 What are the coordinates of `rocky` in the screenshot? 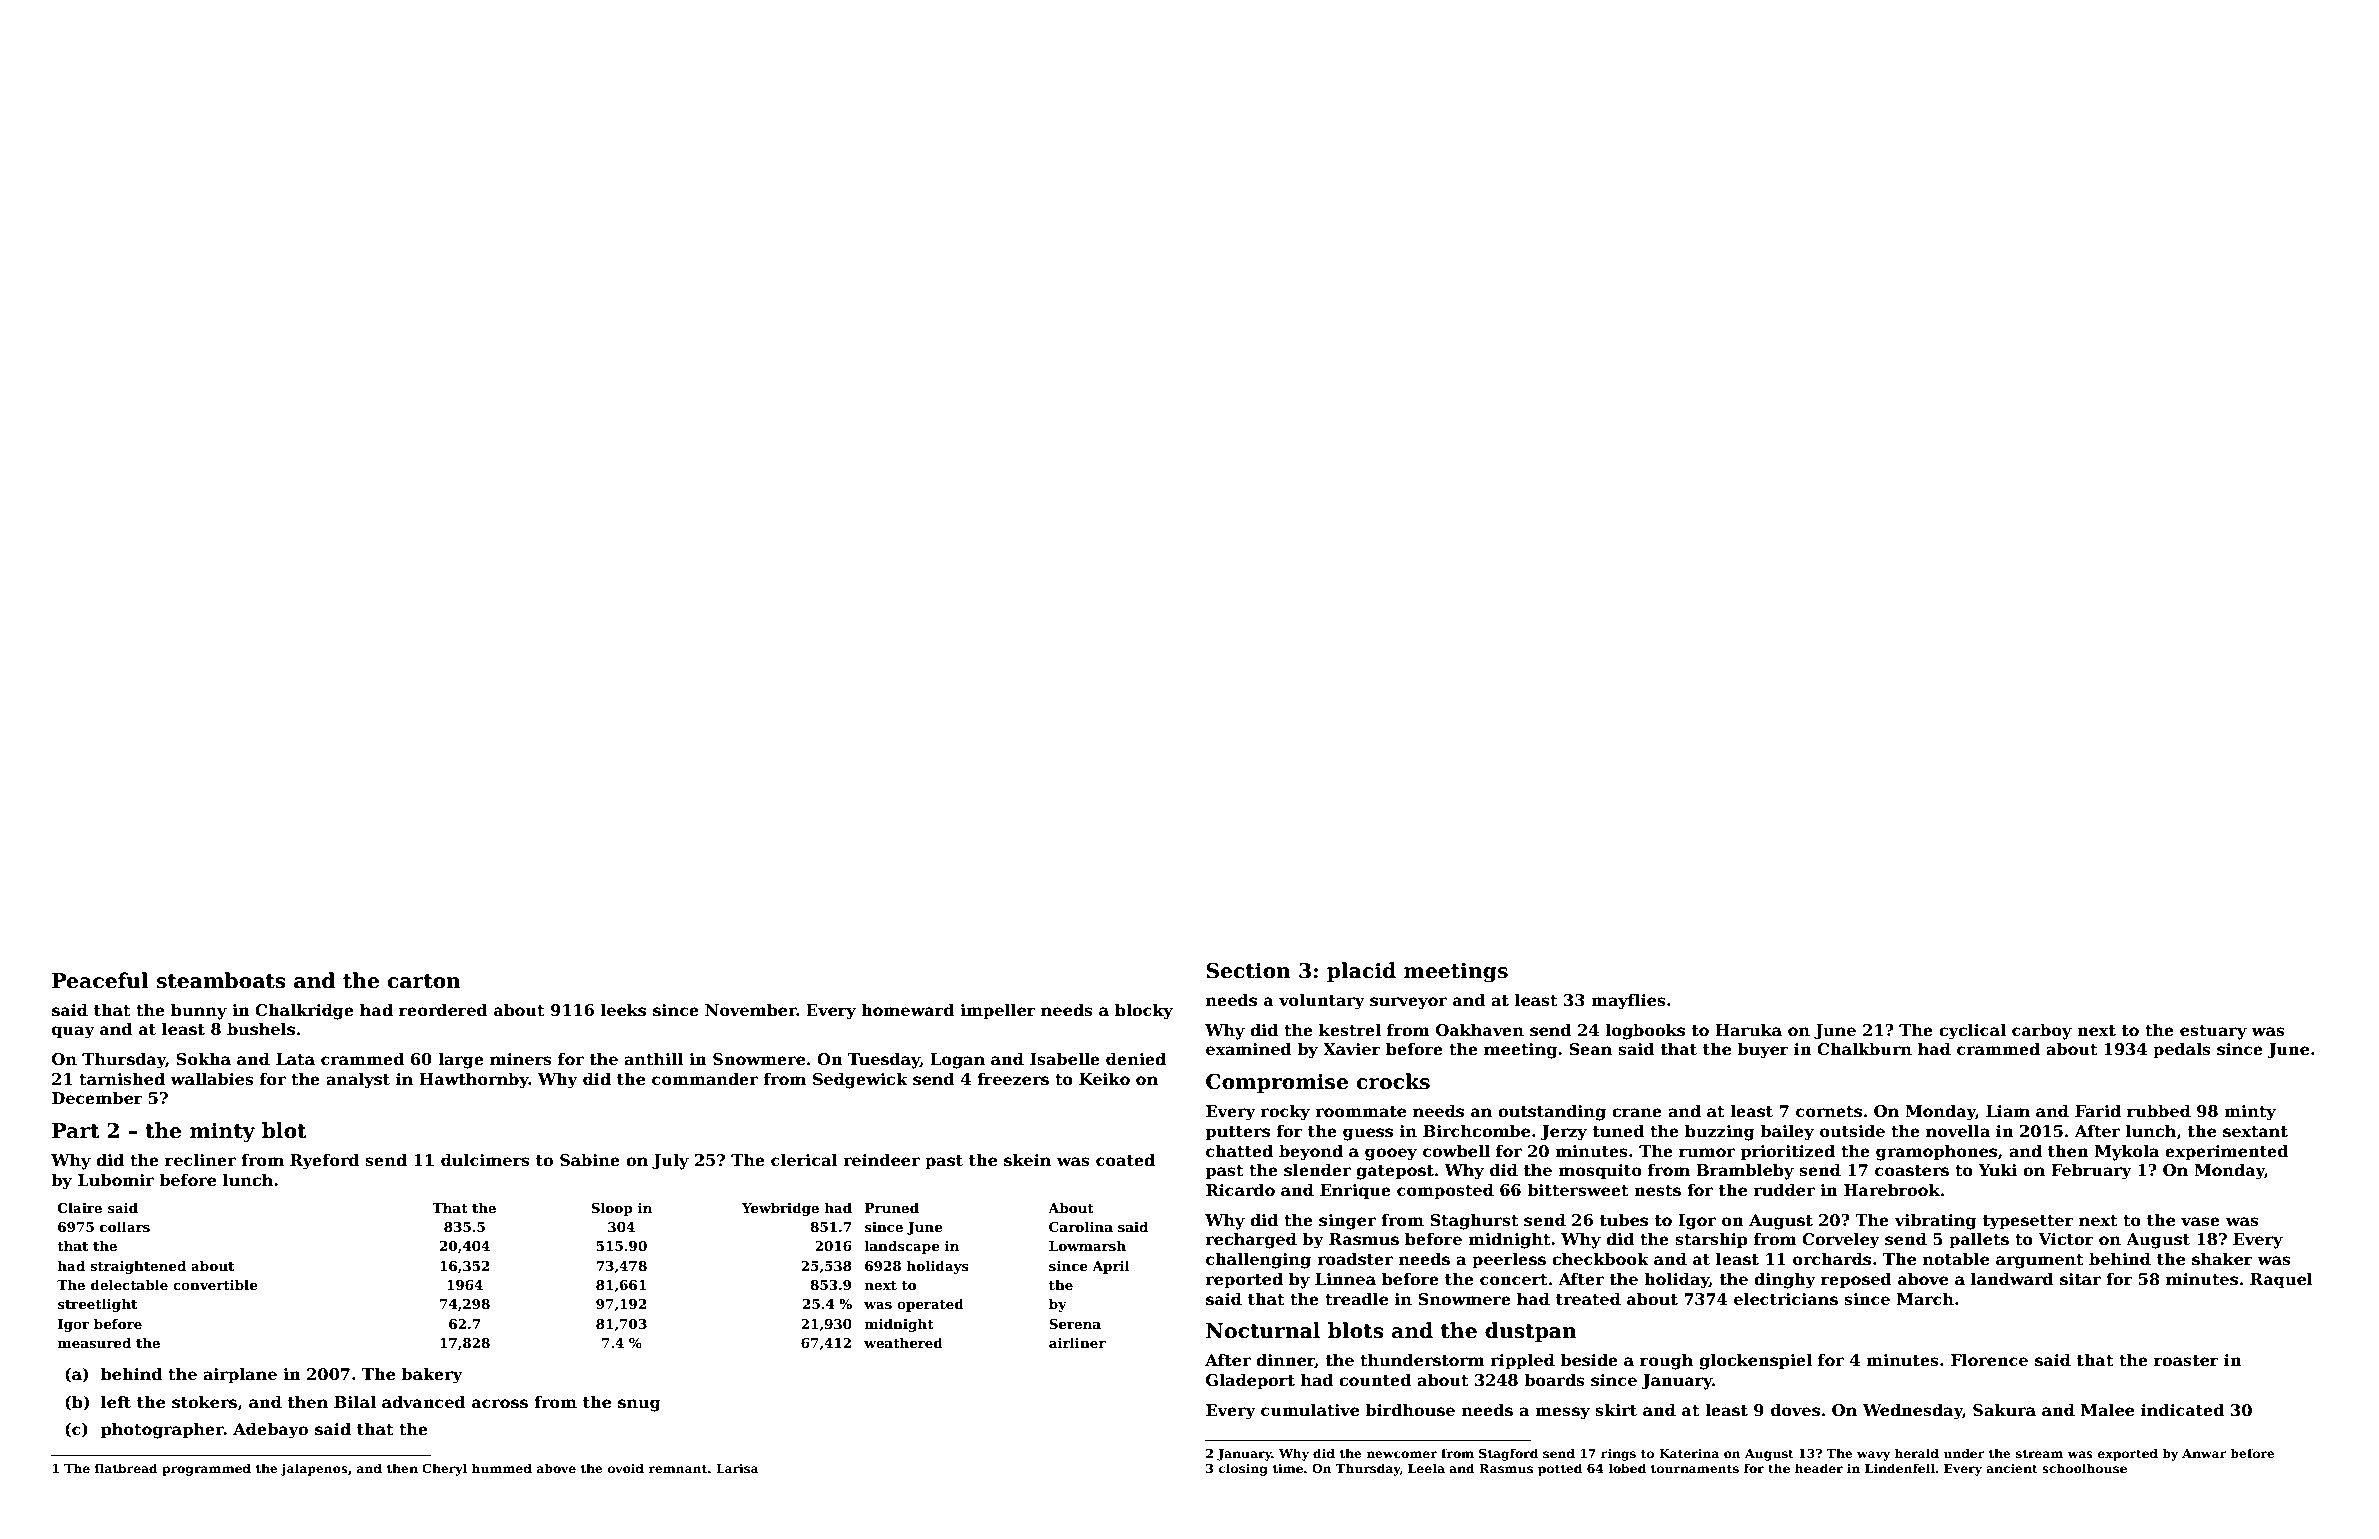 It's located at (1285, 1112).
